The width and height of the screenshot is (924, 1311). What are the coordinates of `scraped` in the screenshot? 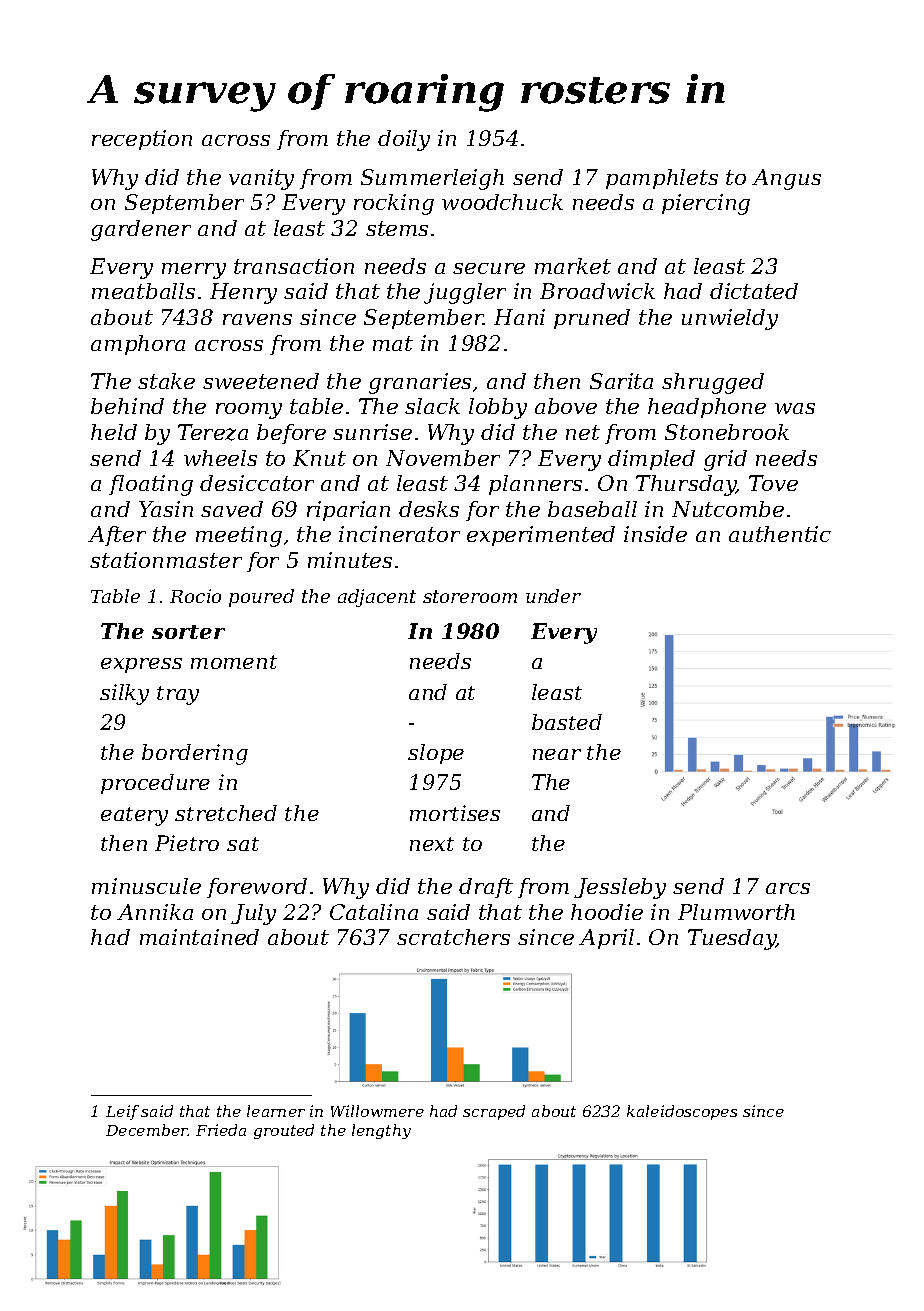 It's located at (494, 1112).
